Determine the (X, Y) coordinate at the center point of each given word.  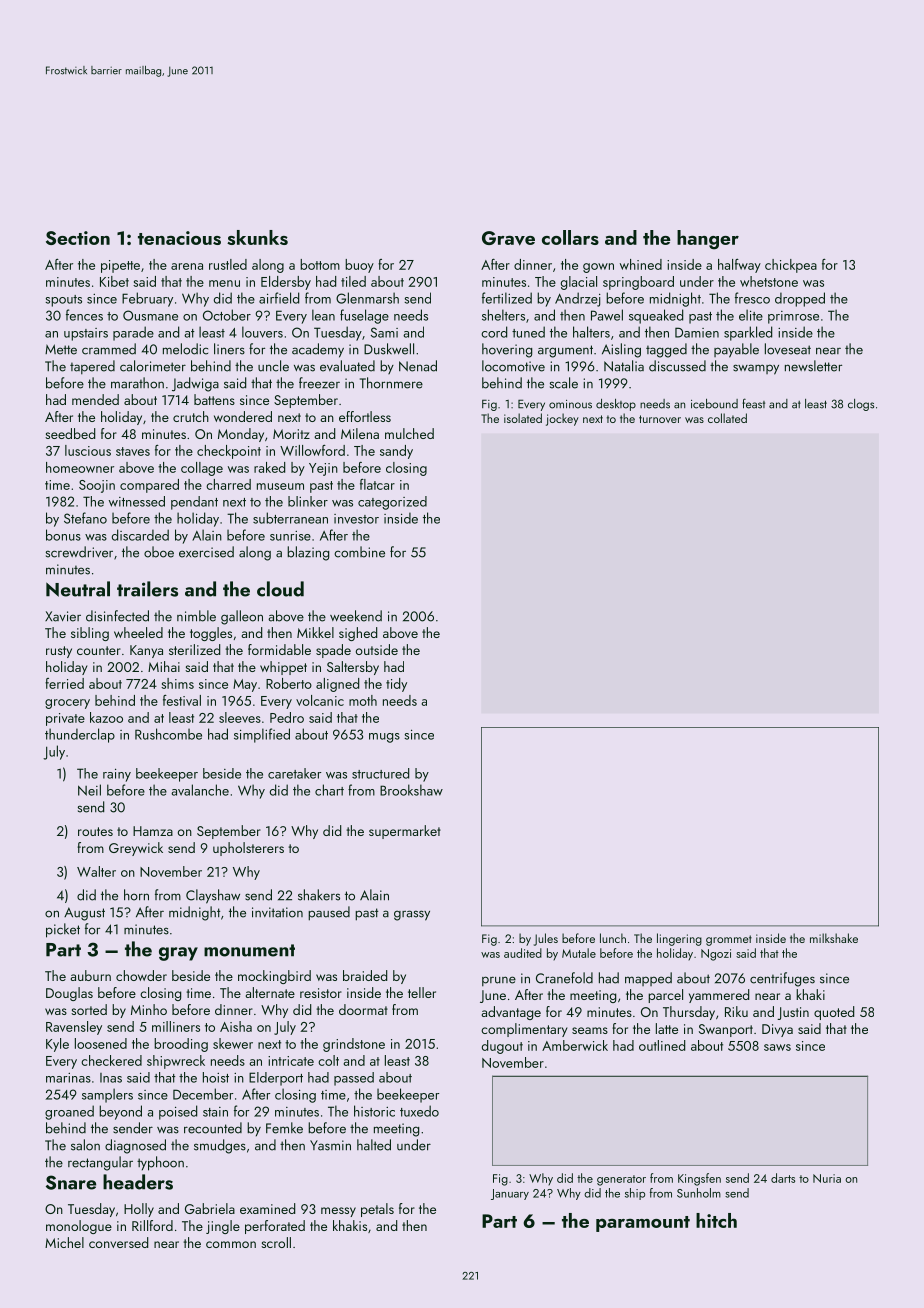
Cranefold (564, 978)
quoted (834, 1013)
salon (85, 1145)
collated (727, 418)
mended (95, 399)
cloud (280, 589)
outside (377, 649)
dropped (800, 299)
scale (564, 383)
